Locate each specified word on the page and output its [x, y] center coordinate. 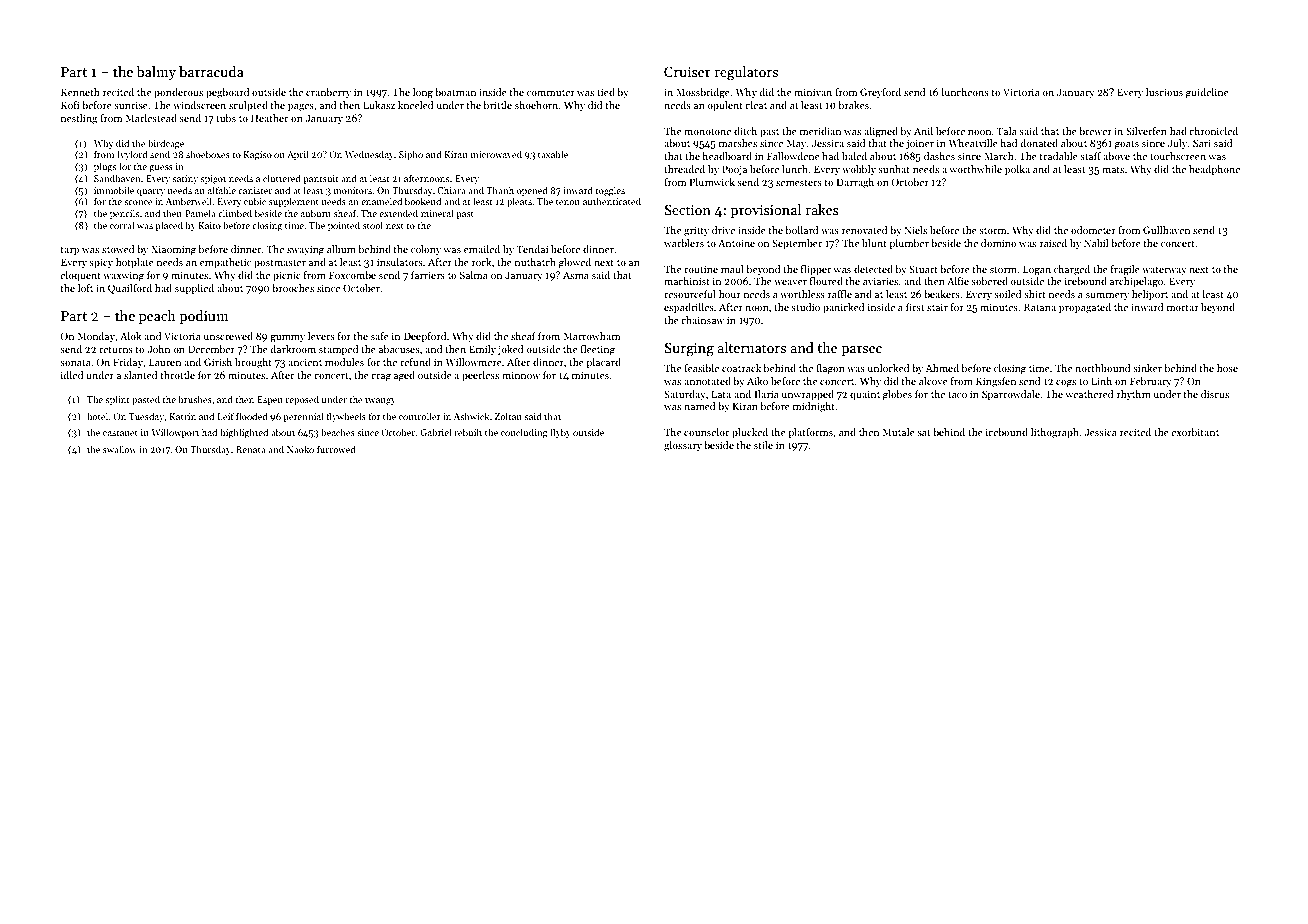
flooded [252, 416]
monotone [707, 132]
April [297, 155]
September [797, 244]
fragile [1125, 270]
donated [1039, 143]
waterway [1164, 271]
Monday [96, 337]
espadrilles [689, 308]
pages [301, 108]
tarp [69, 251]
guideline [1207, 93]
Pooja [734, 170]
